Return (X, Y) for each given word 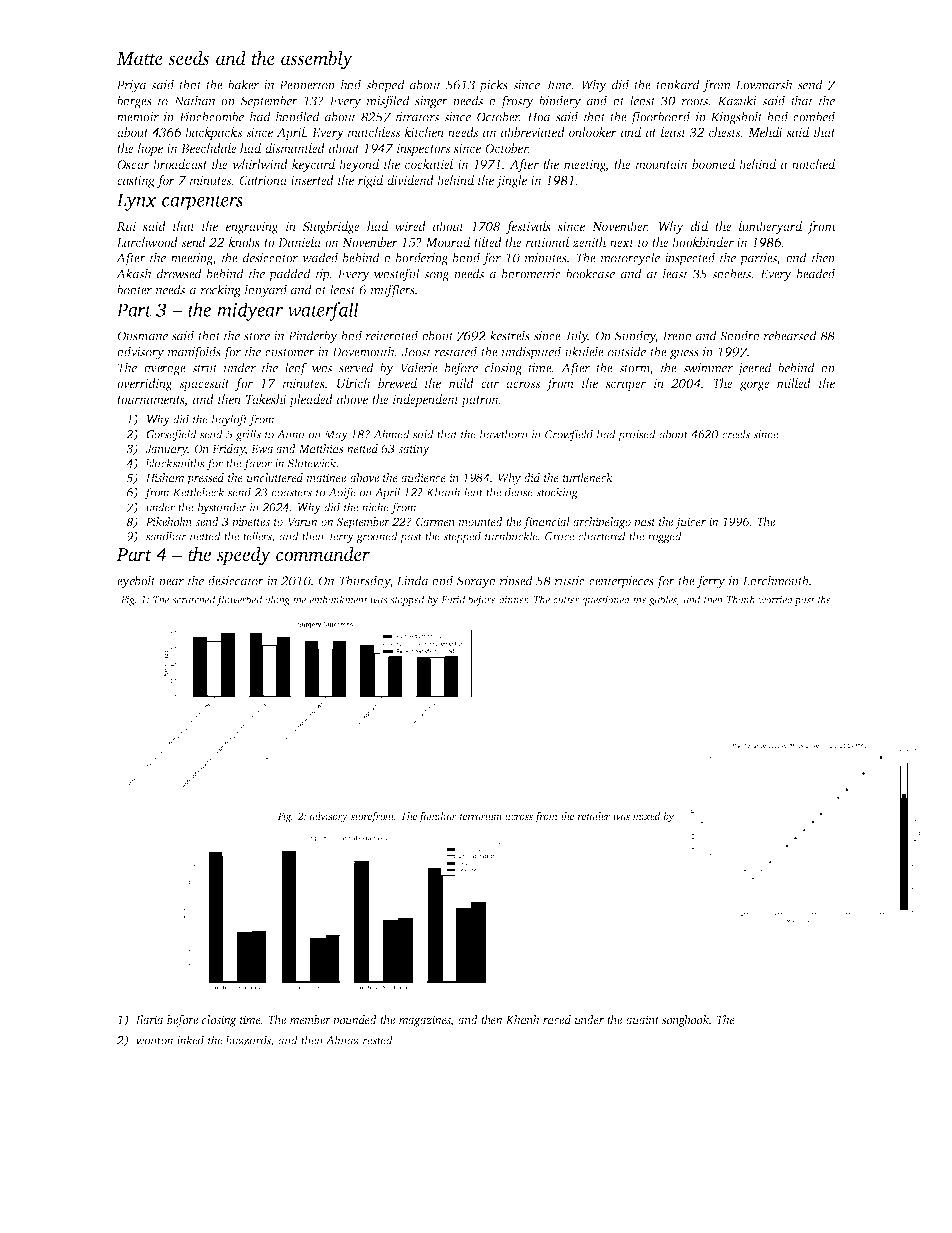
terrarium (481, 816)
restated (455, 351)
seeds (188, 58)
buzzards (248, 1041)
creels (736, 434)
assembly (317, 60)
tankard (678, 84)
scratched (193, 599)
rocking (220, 291)
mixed (646, 816)
